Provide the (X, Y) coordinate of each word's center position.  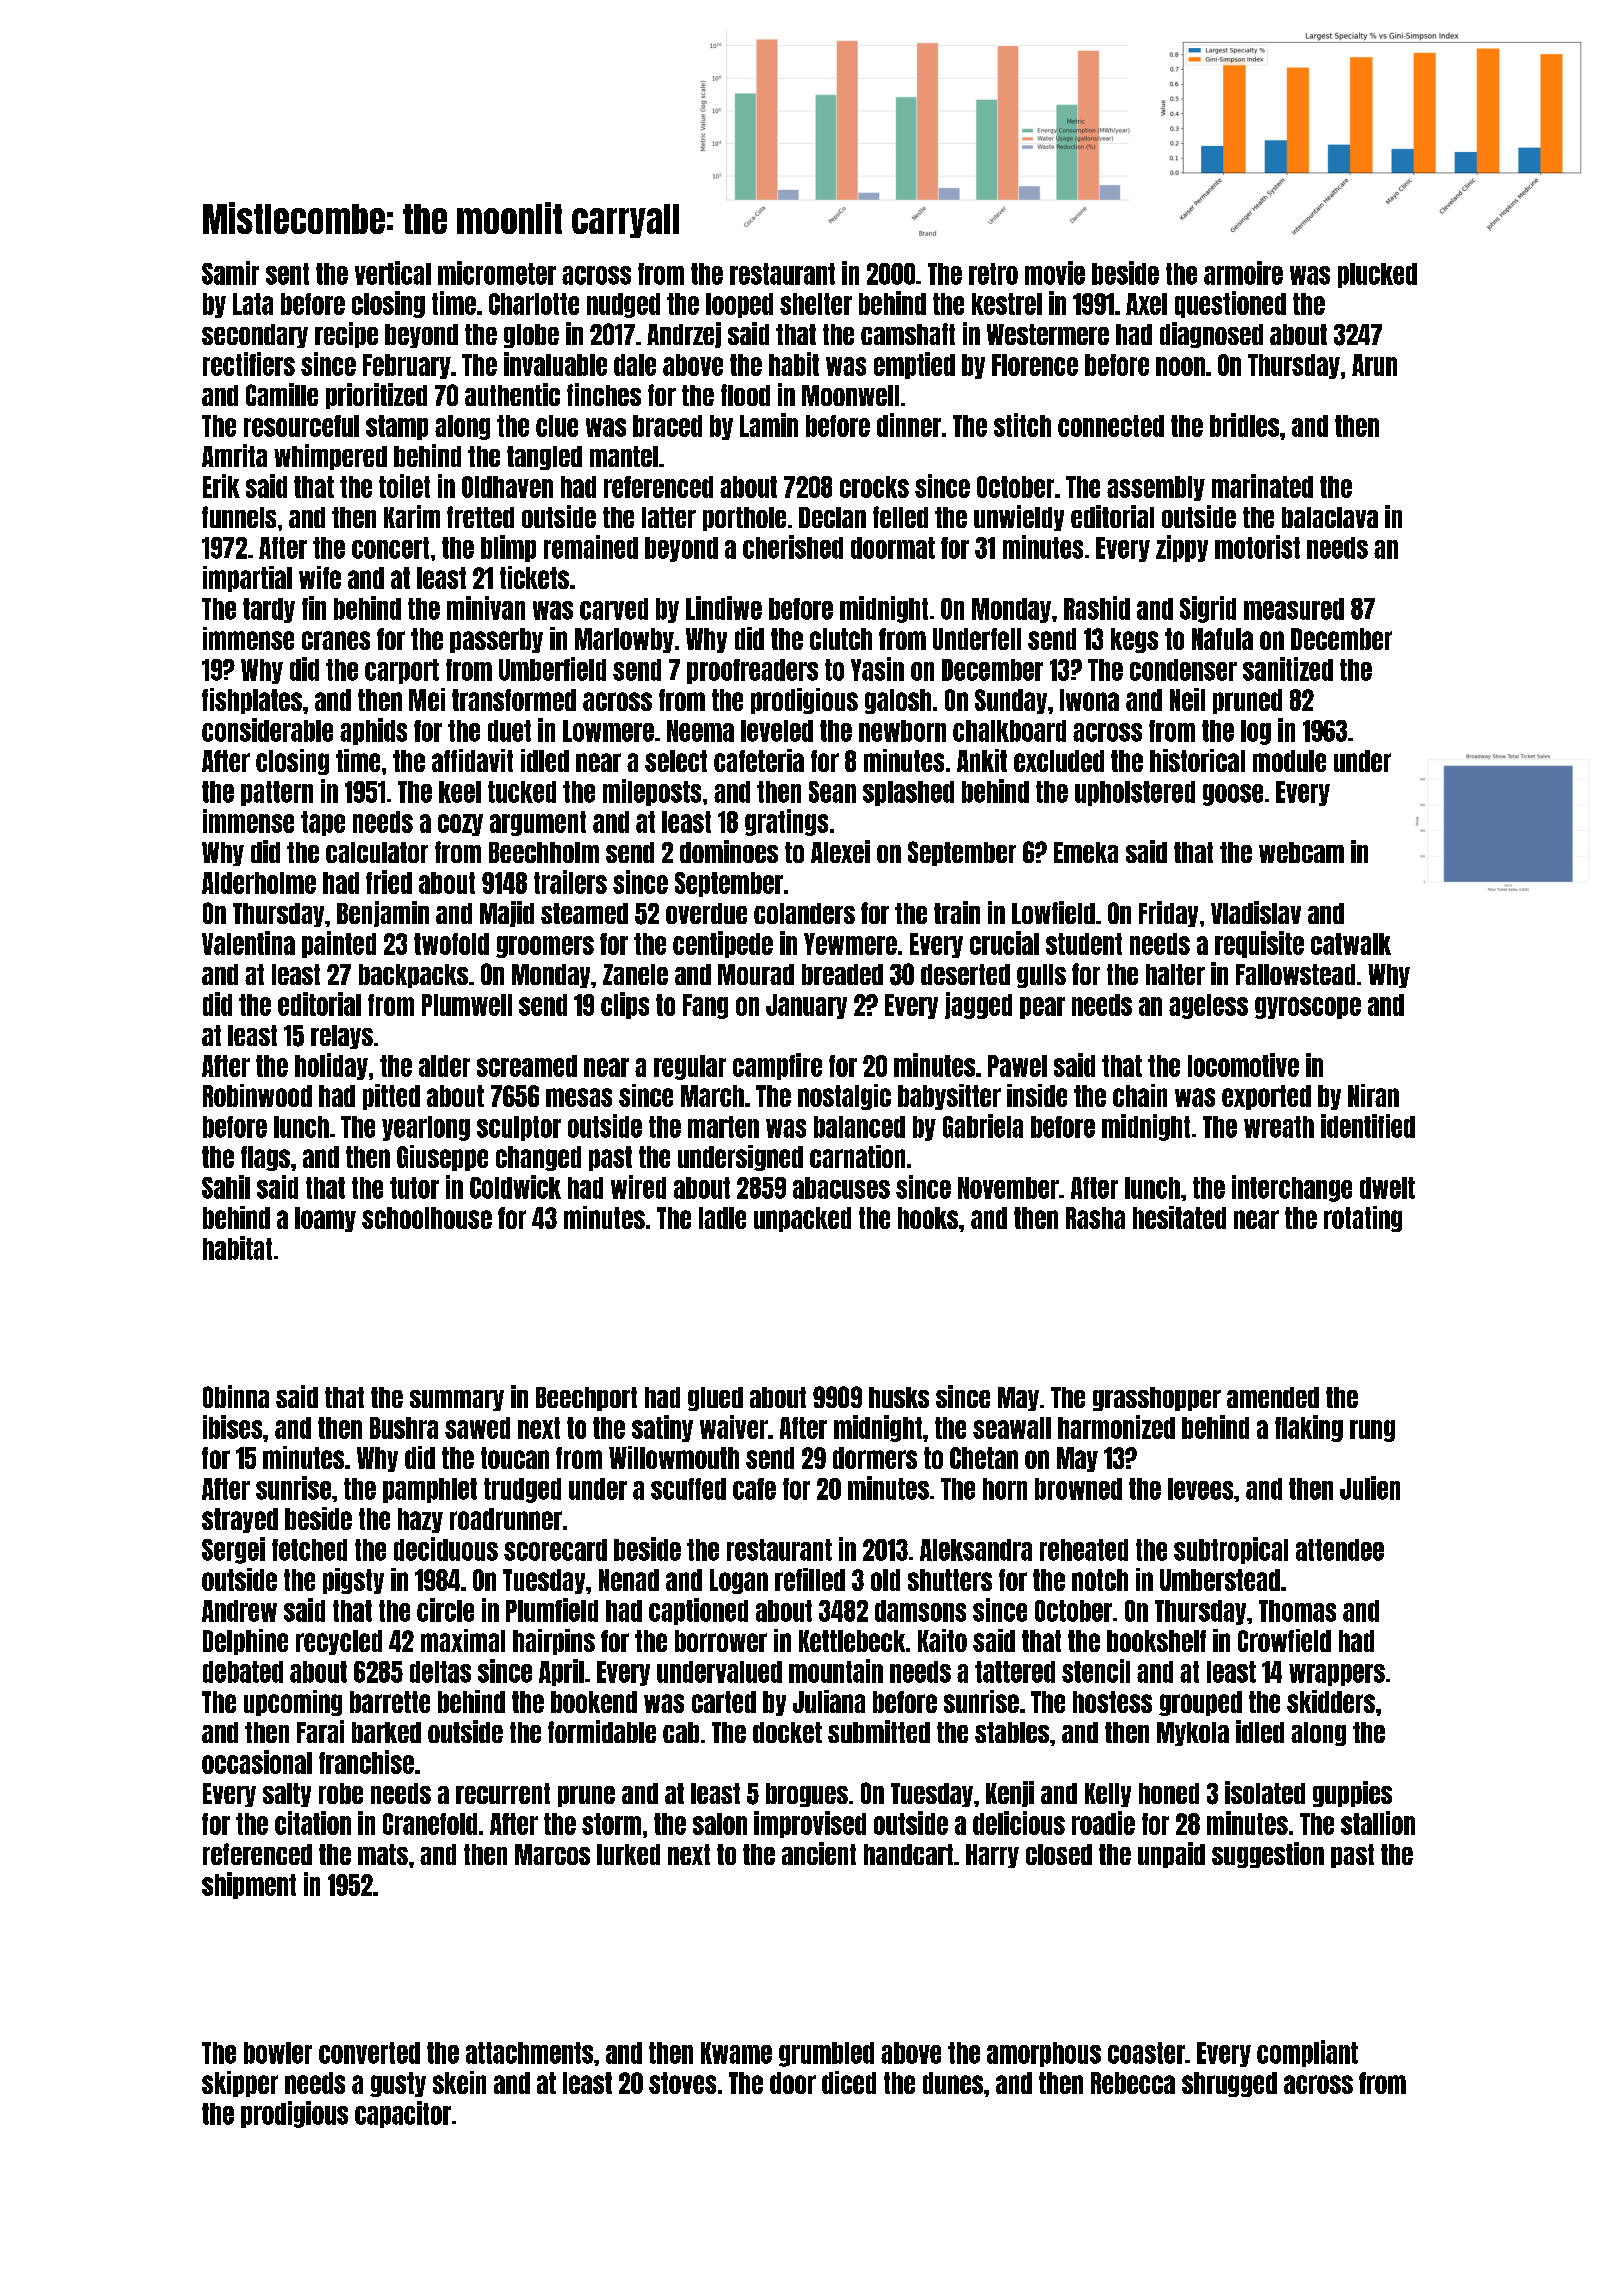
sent (287, 274)
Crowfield (1284, 1640)
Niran (1373, 1095)
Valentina (248, 943)
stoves (682, 2083)
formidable (602, 1731)
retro (993, 274)
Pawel (1017, 1066)
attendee (1340, 1550)
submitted (879, 1731)
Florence (1035, 365)
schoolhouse (427, 1218)
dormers (875, 1458)
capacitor (403, 2114)
